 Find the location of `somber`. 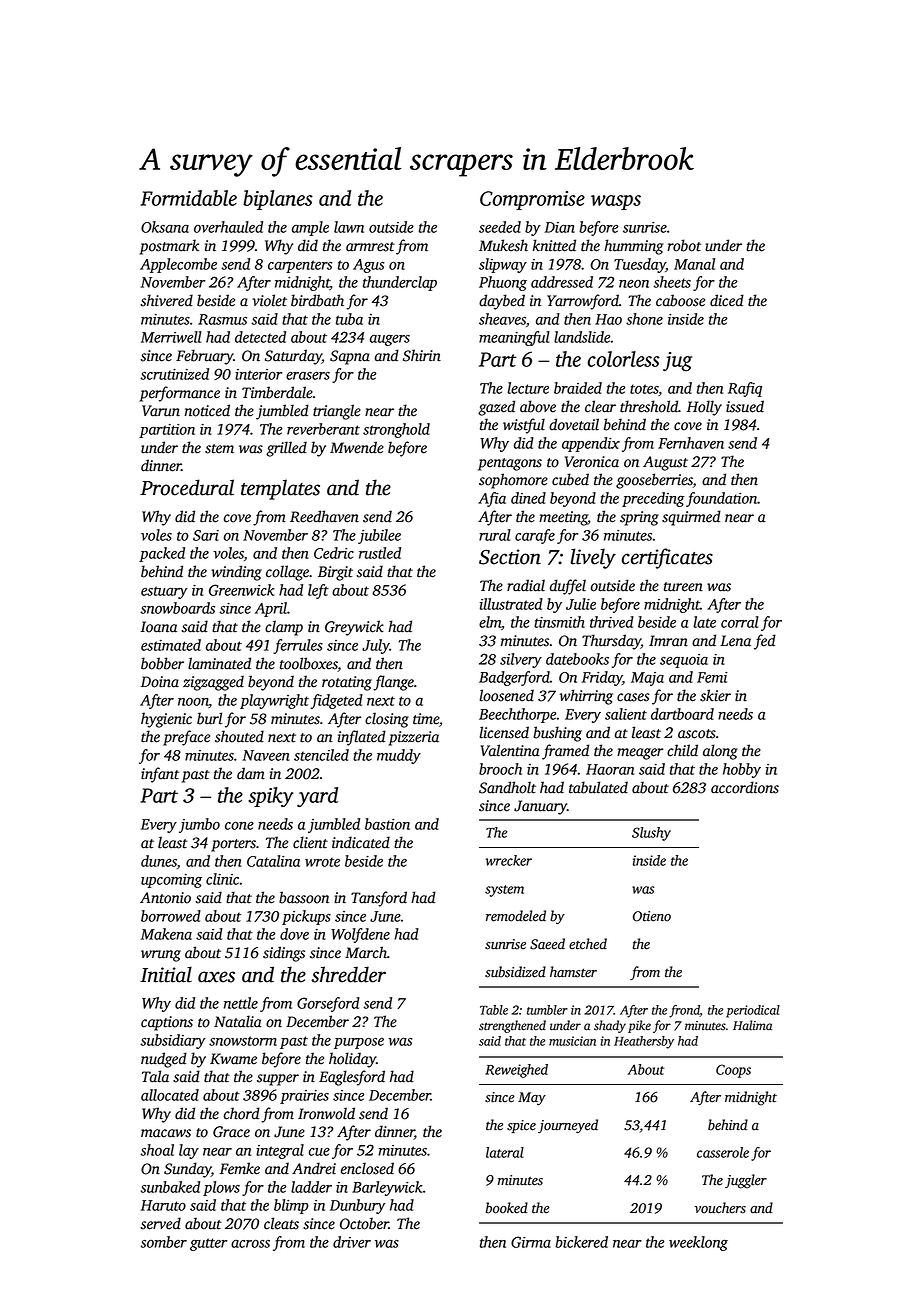

somber is located at coordinates (163, 1242).
